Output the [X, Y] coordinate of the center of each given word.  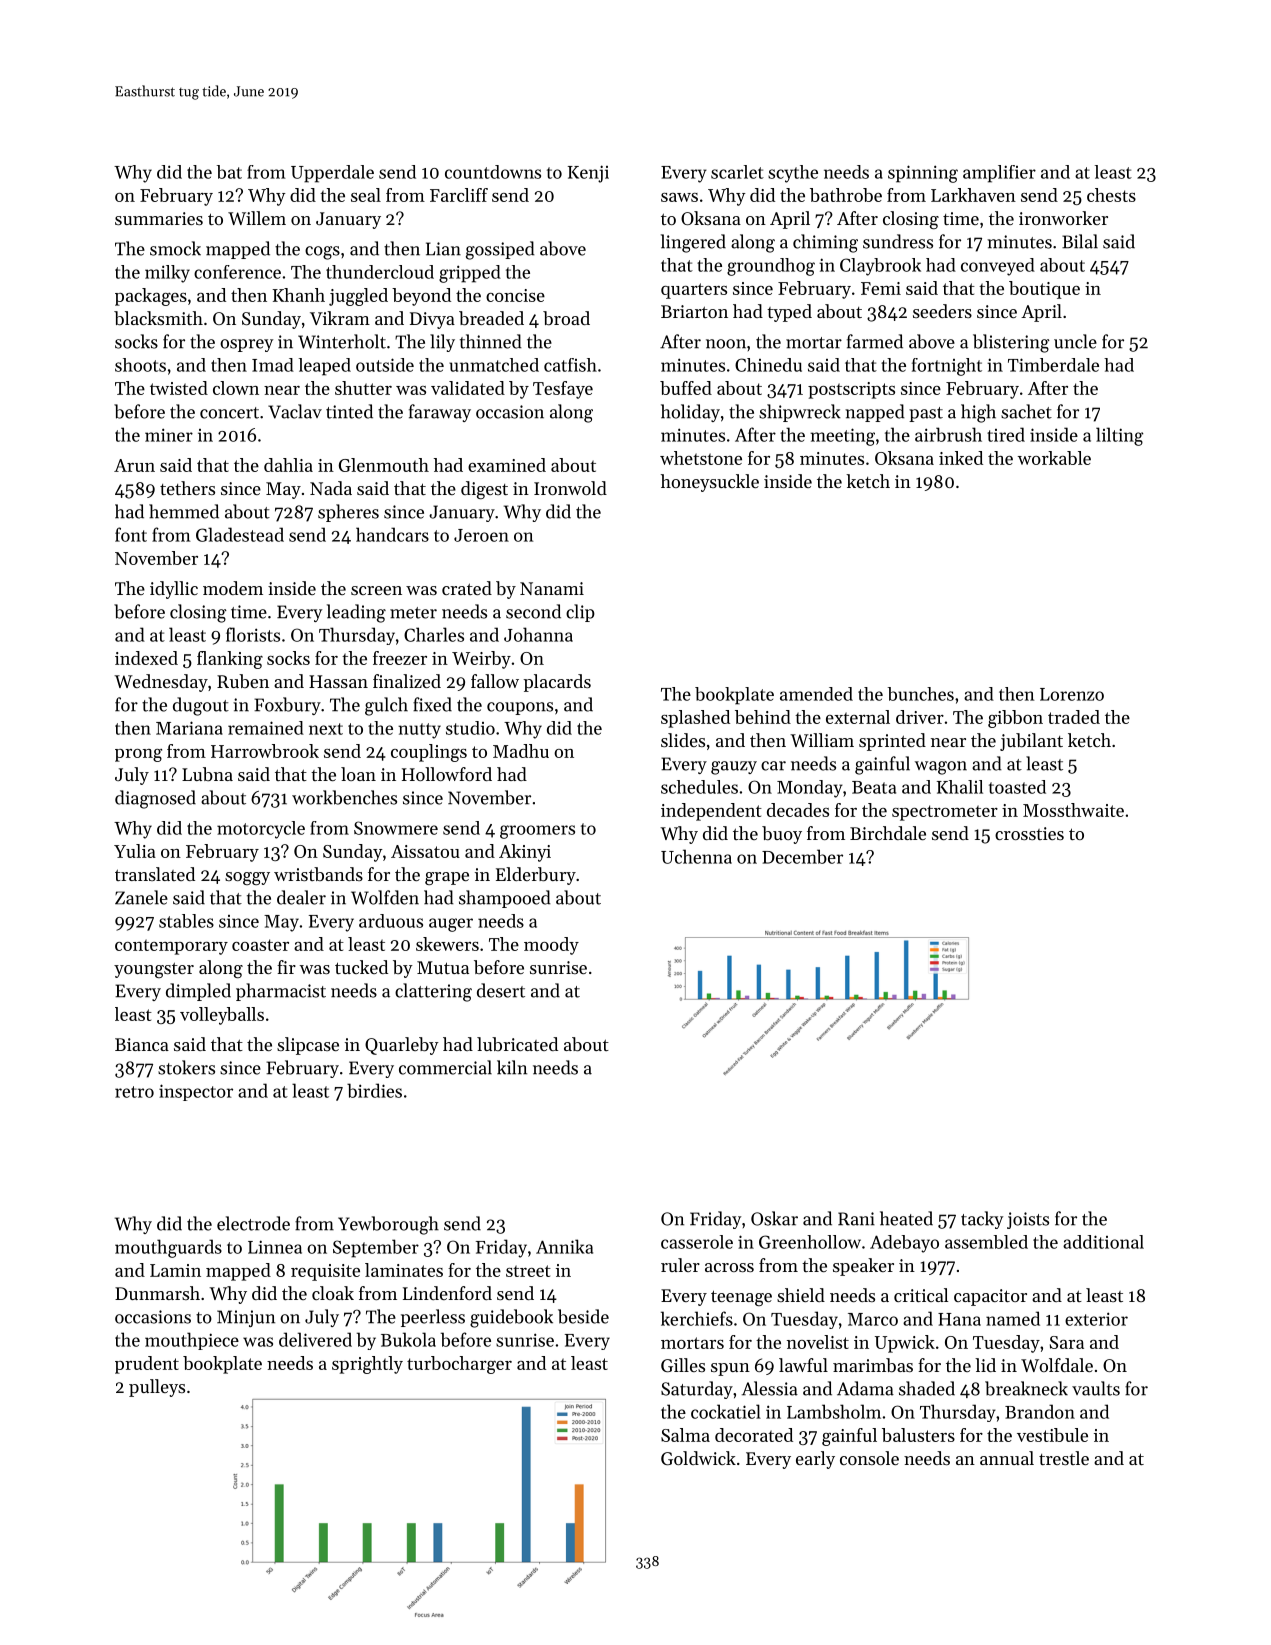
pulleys [157, 1388]
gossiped [500, 250]
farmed [875, 341]
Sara [1067, 1342]
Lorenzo [1072, 694]
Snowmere [396, 828]
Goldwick [698, 1458]
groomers [537, 832]
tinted [349, 411]
